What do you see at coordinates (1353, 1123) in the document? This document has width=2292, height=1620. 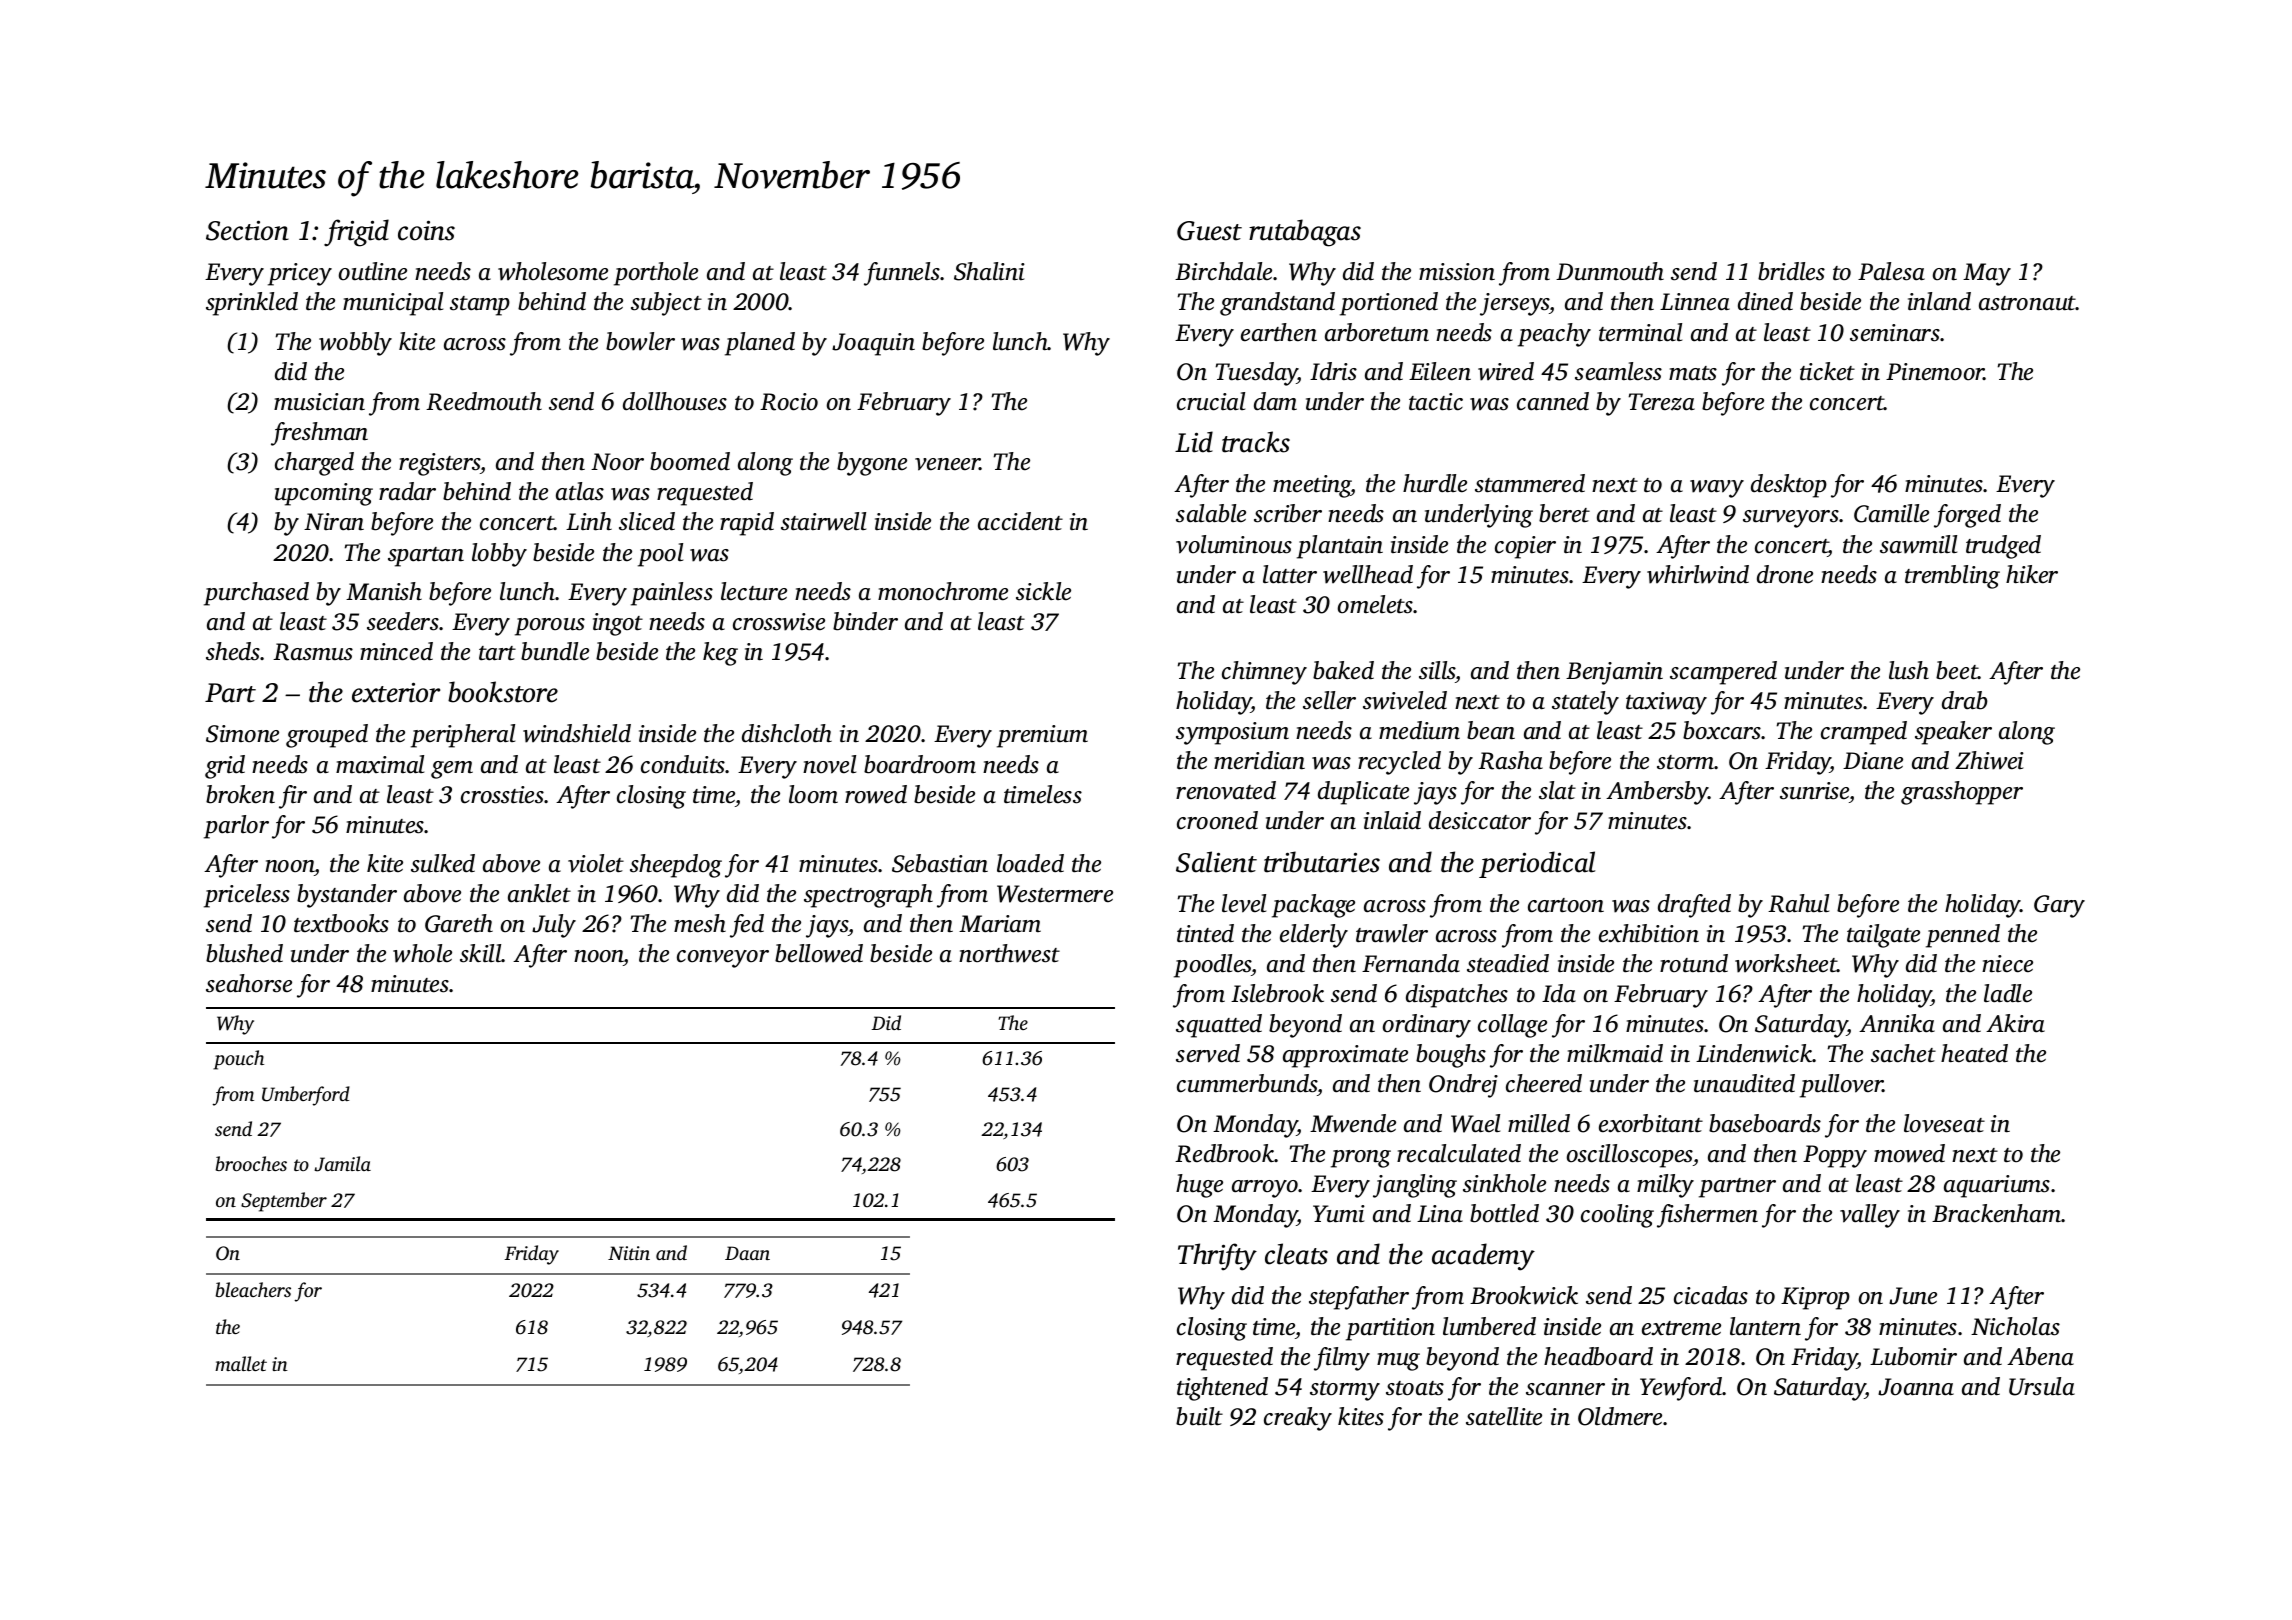 I see `Mwende` at bounding box center [1353, 1123].
